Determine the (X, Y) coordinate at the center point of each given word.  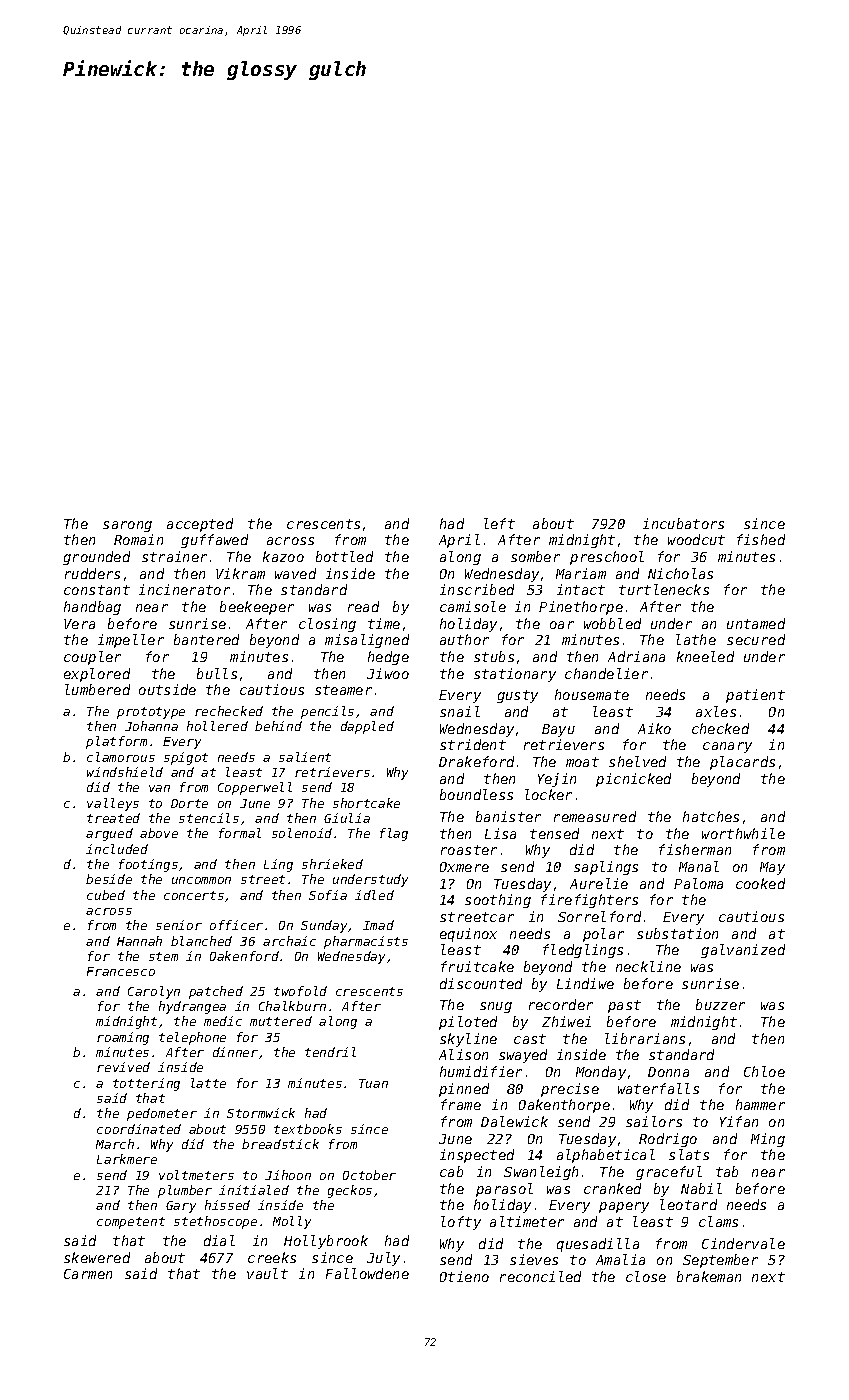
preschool (607, 558)
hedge (388, 658)
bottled (344, 556)
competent (131, 1223)
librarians (645, 1038)
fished (761, 539)
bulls (217, 673)
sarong (127, 526)
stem (163, 956)
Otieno (464, 1276)
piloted (468, 1023)
